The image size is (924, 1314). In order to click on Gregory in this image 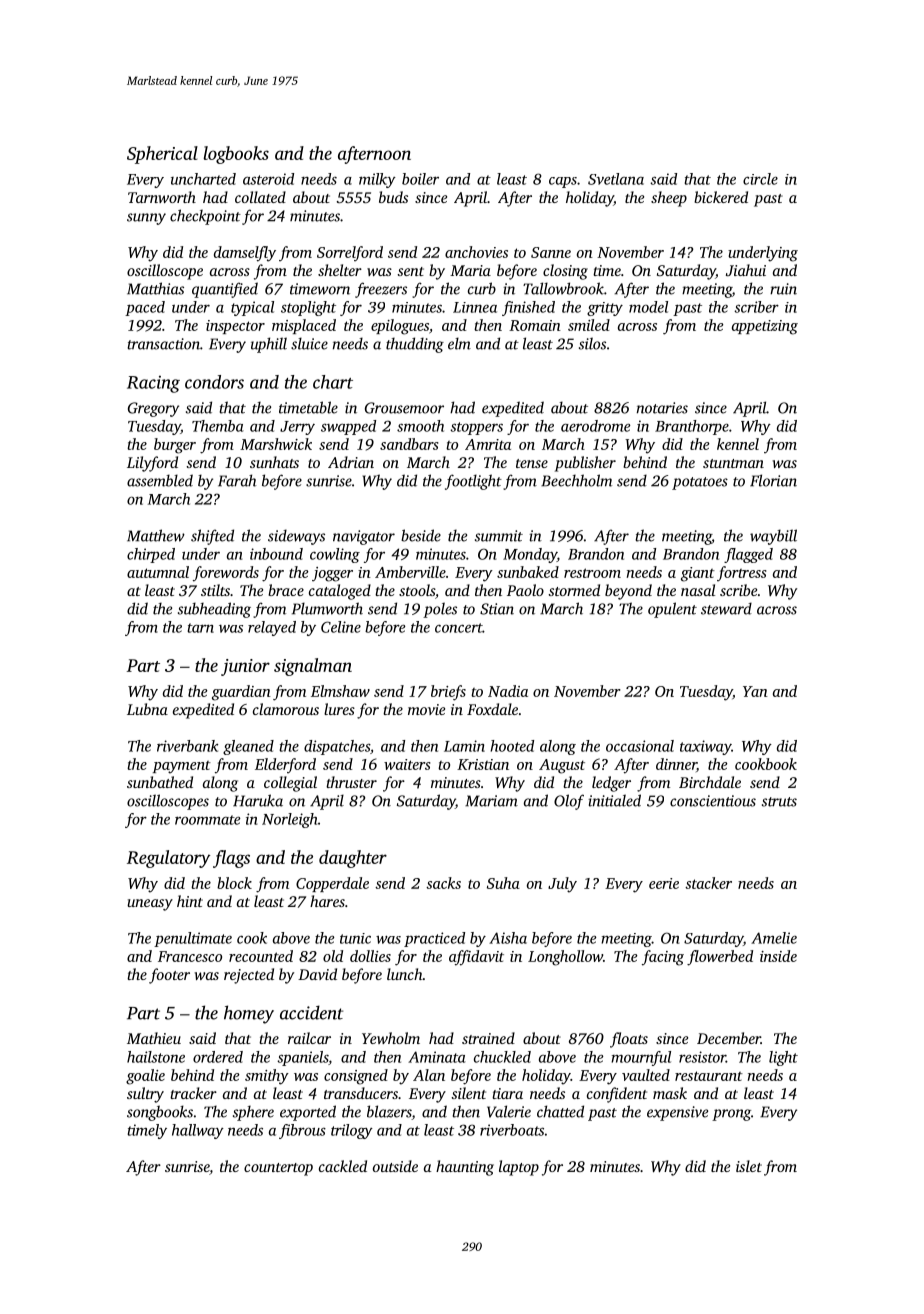, I will do `click(153, 409)`.
